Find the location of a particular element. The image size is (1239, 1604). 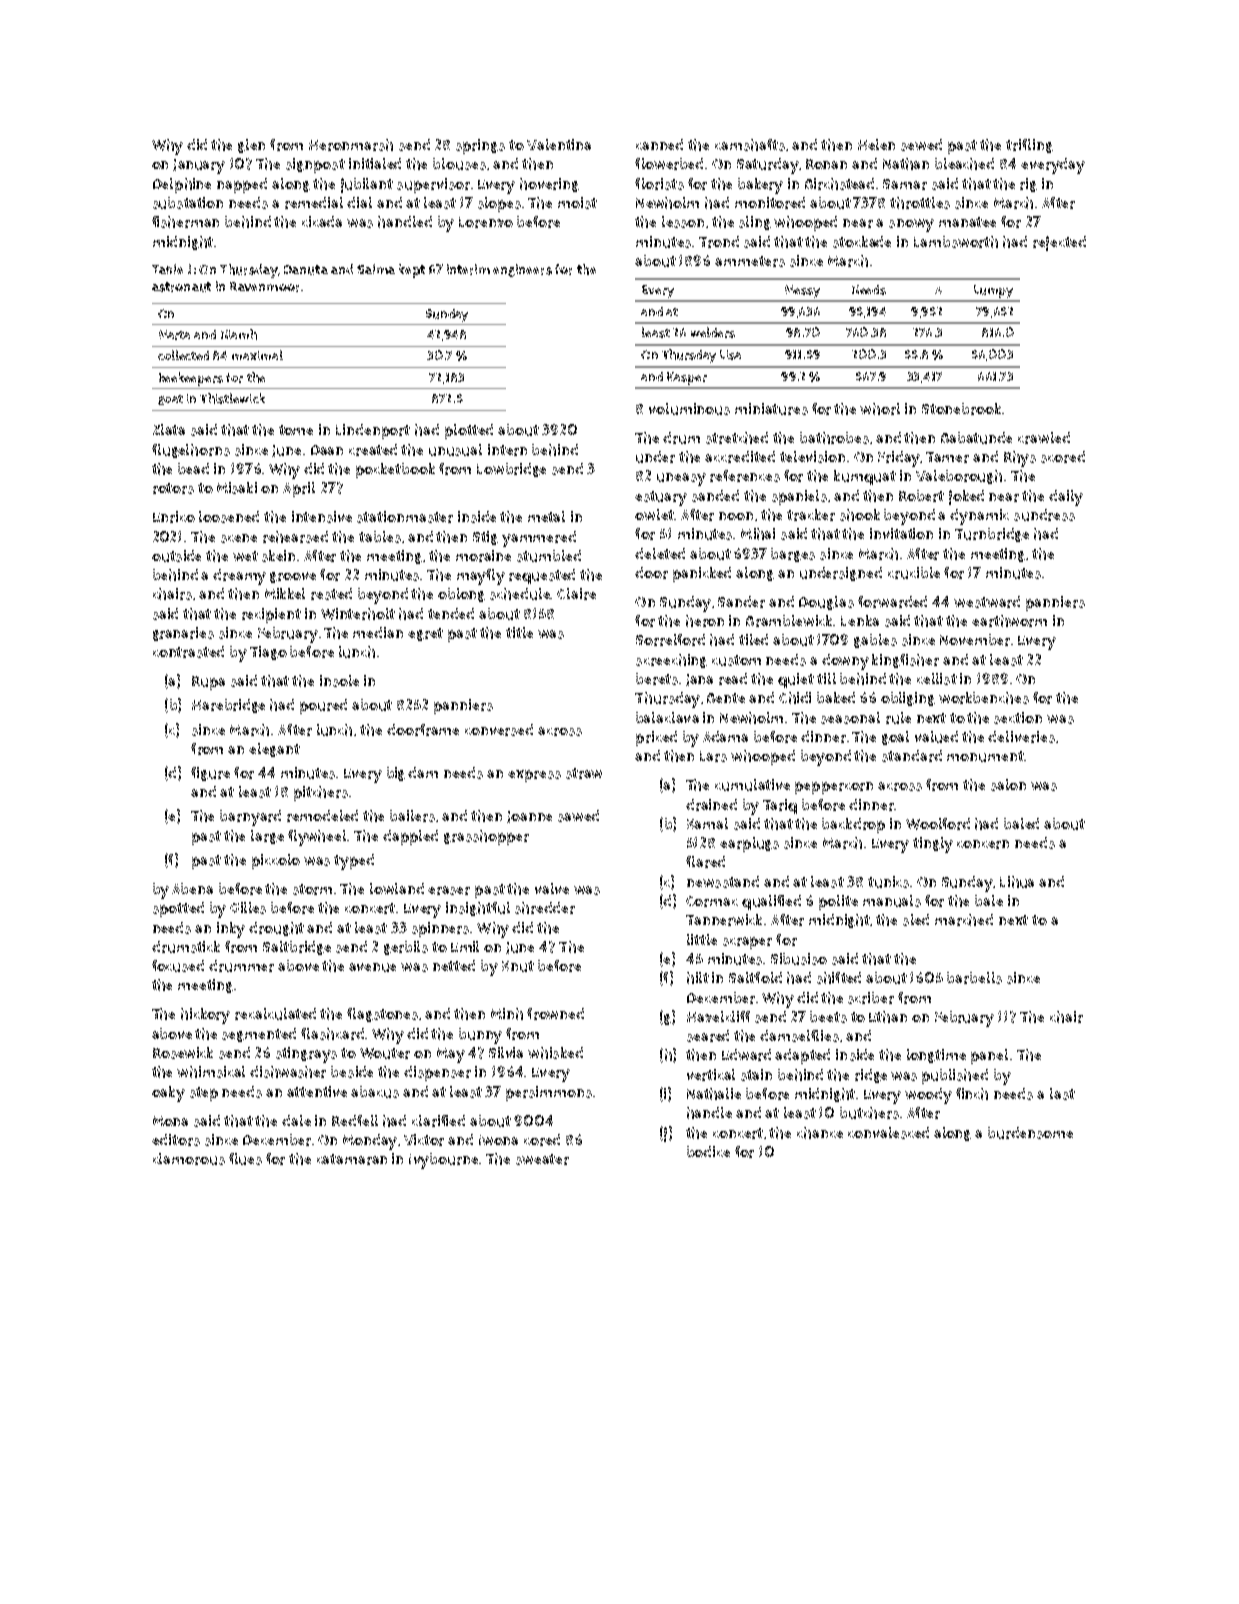

jubilant is located at coordinates (367, 185).
